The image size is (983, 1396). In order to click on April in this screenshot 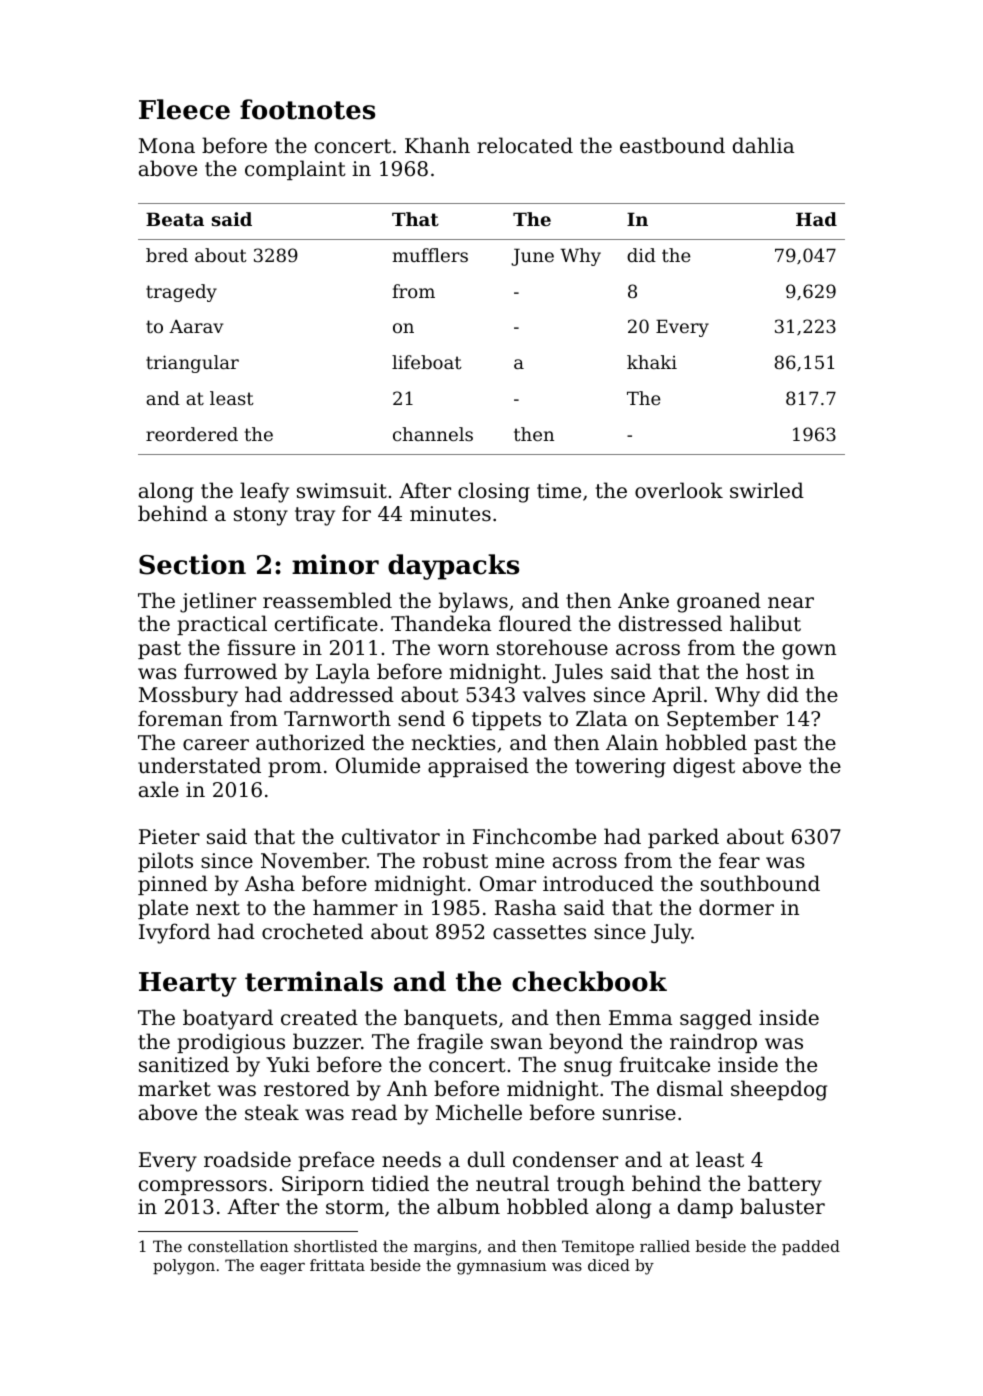, I will do `click(677, 696)`.
